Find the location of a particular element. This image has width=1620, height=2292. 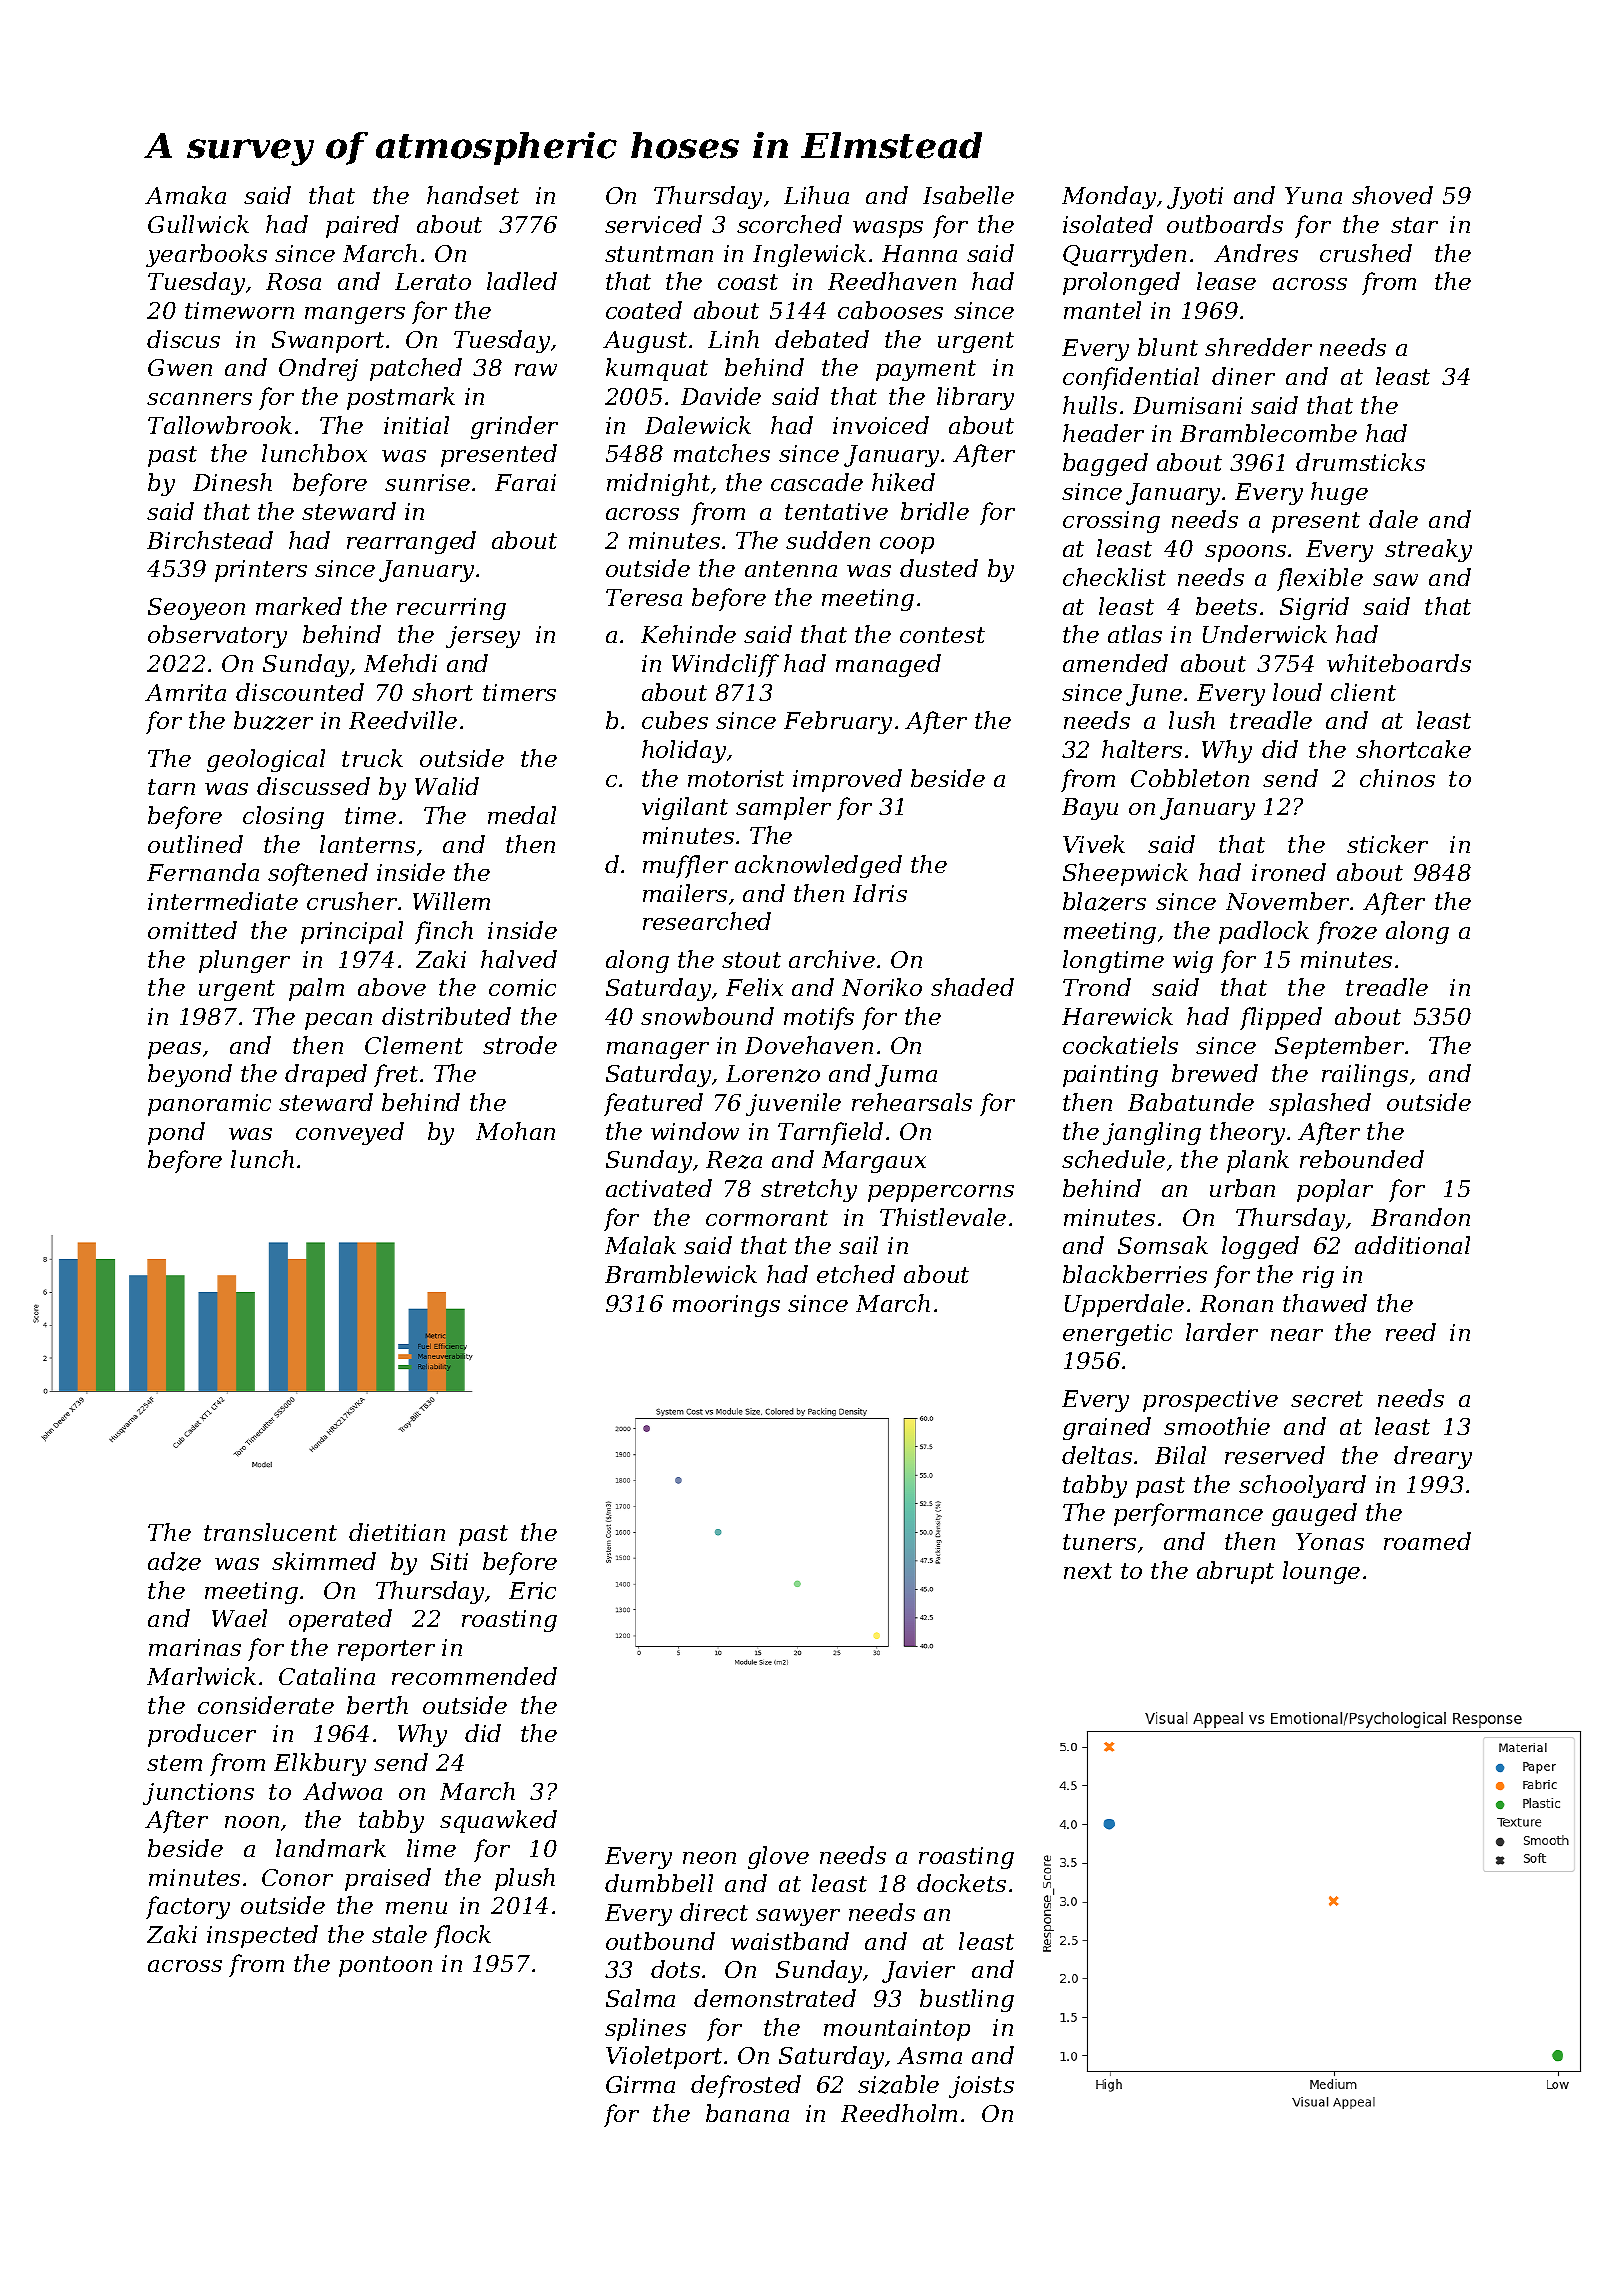

energetic is located at coordinates (1117, 1335).
